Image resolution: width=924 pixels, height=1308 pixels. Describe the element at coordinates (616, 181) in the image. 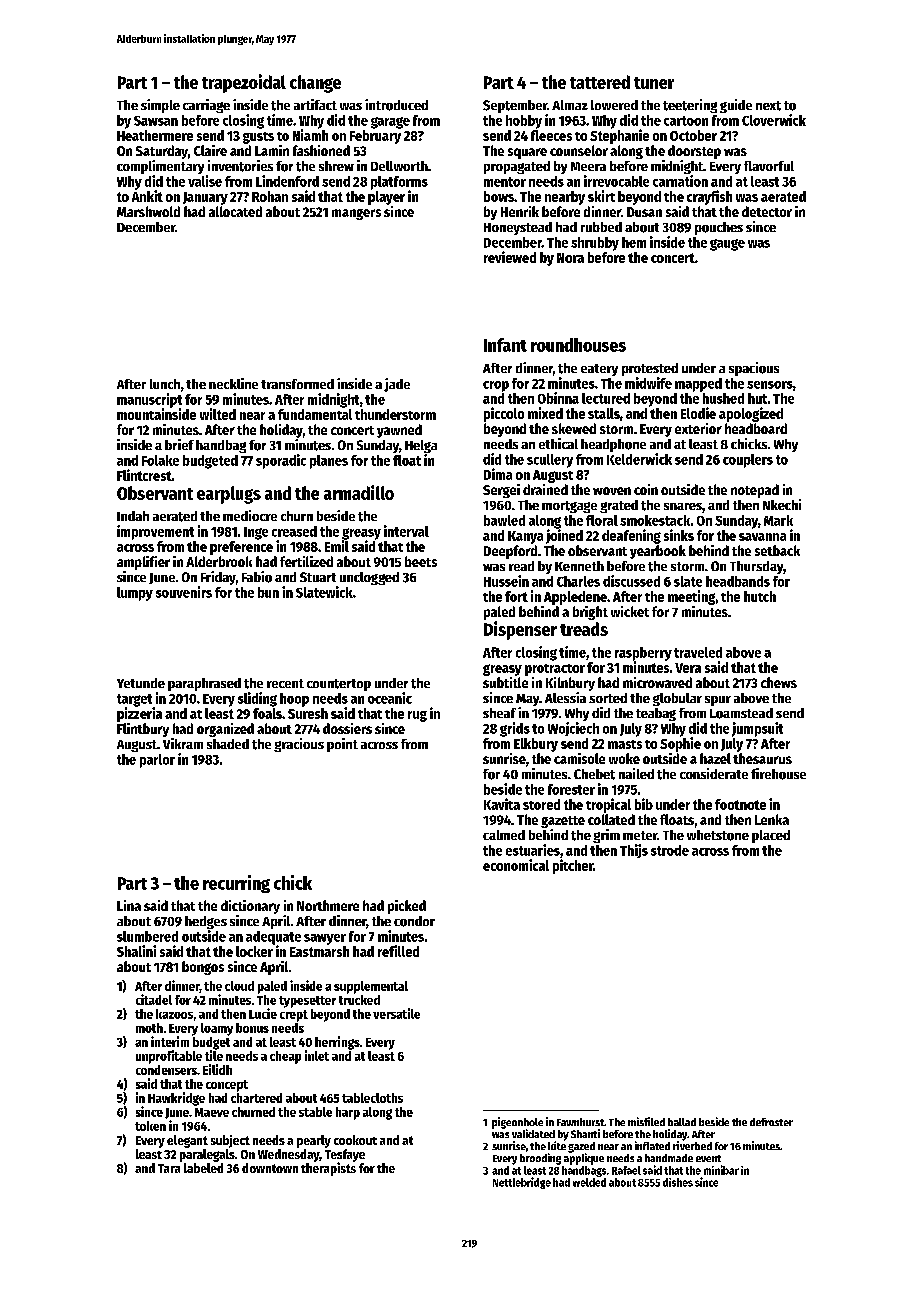

I see `irrevocable` at that location.
